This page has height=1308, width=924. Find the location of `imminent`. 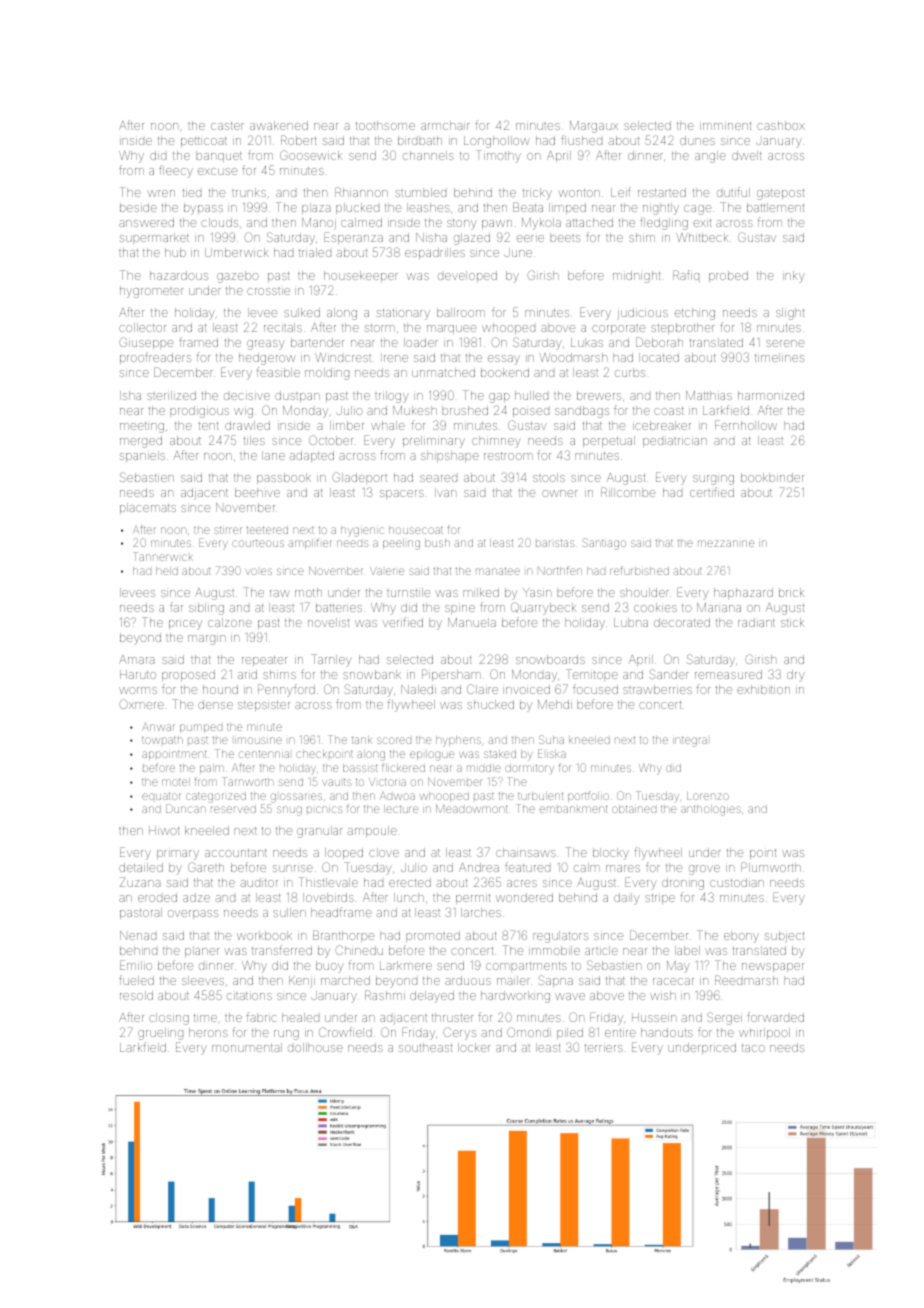

imminent is located at coordinates (725, 126).
